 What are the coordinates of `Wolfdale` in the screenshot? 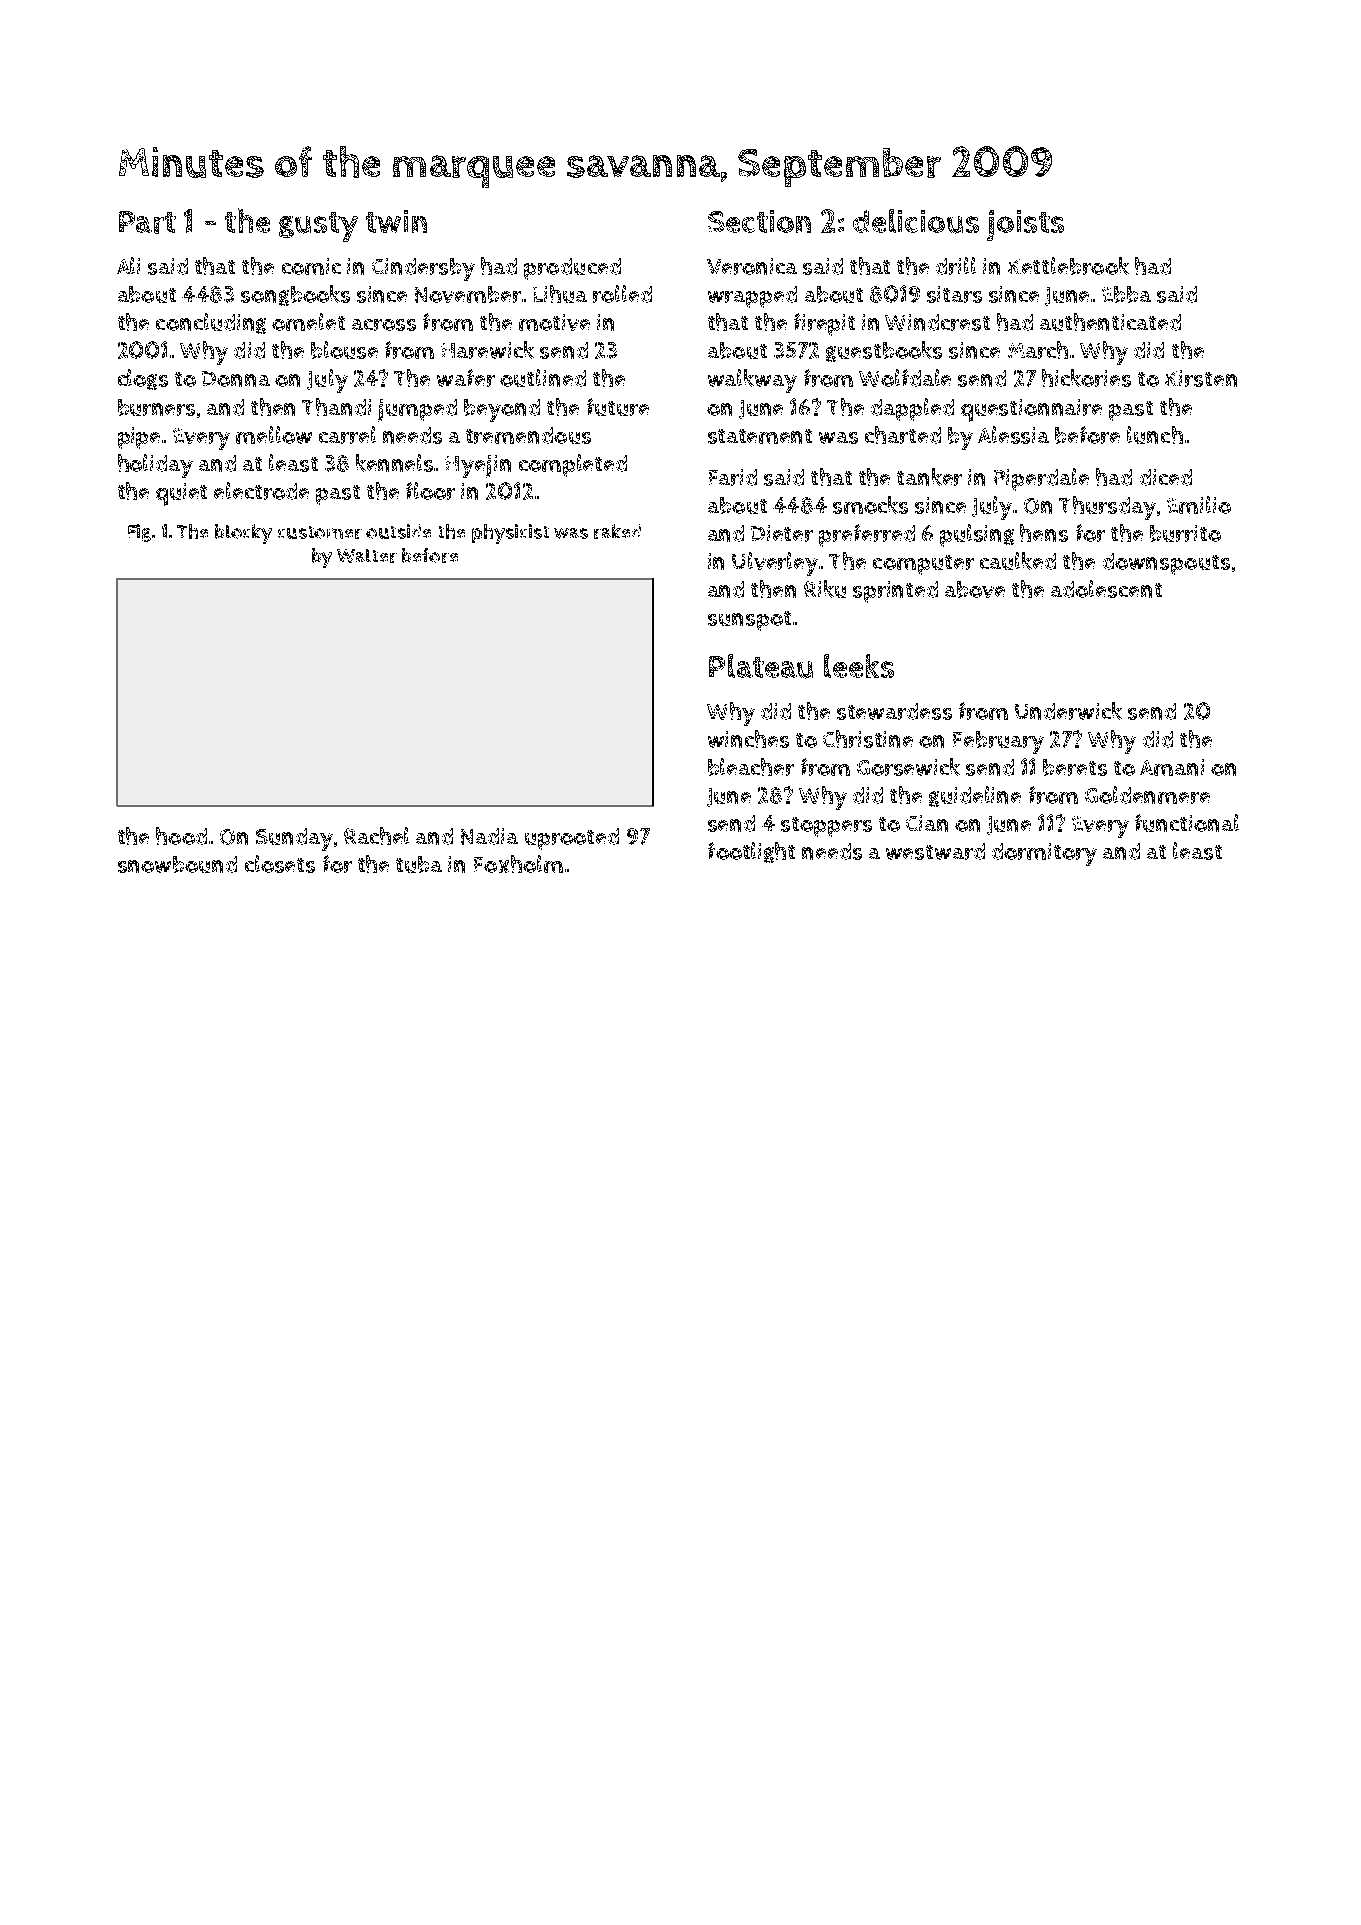 It's located at (905, 378).
